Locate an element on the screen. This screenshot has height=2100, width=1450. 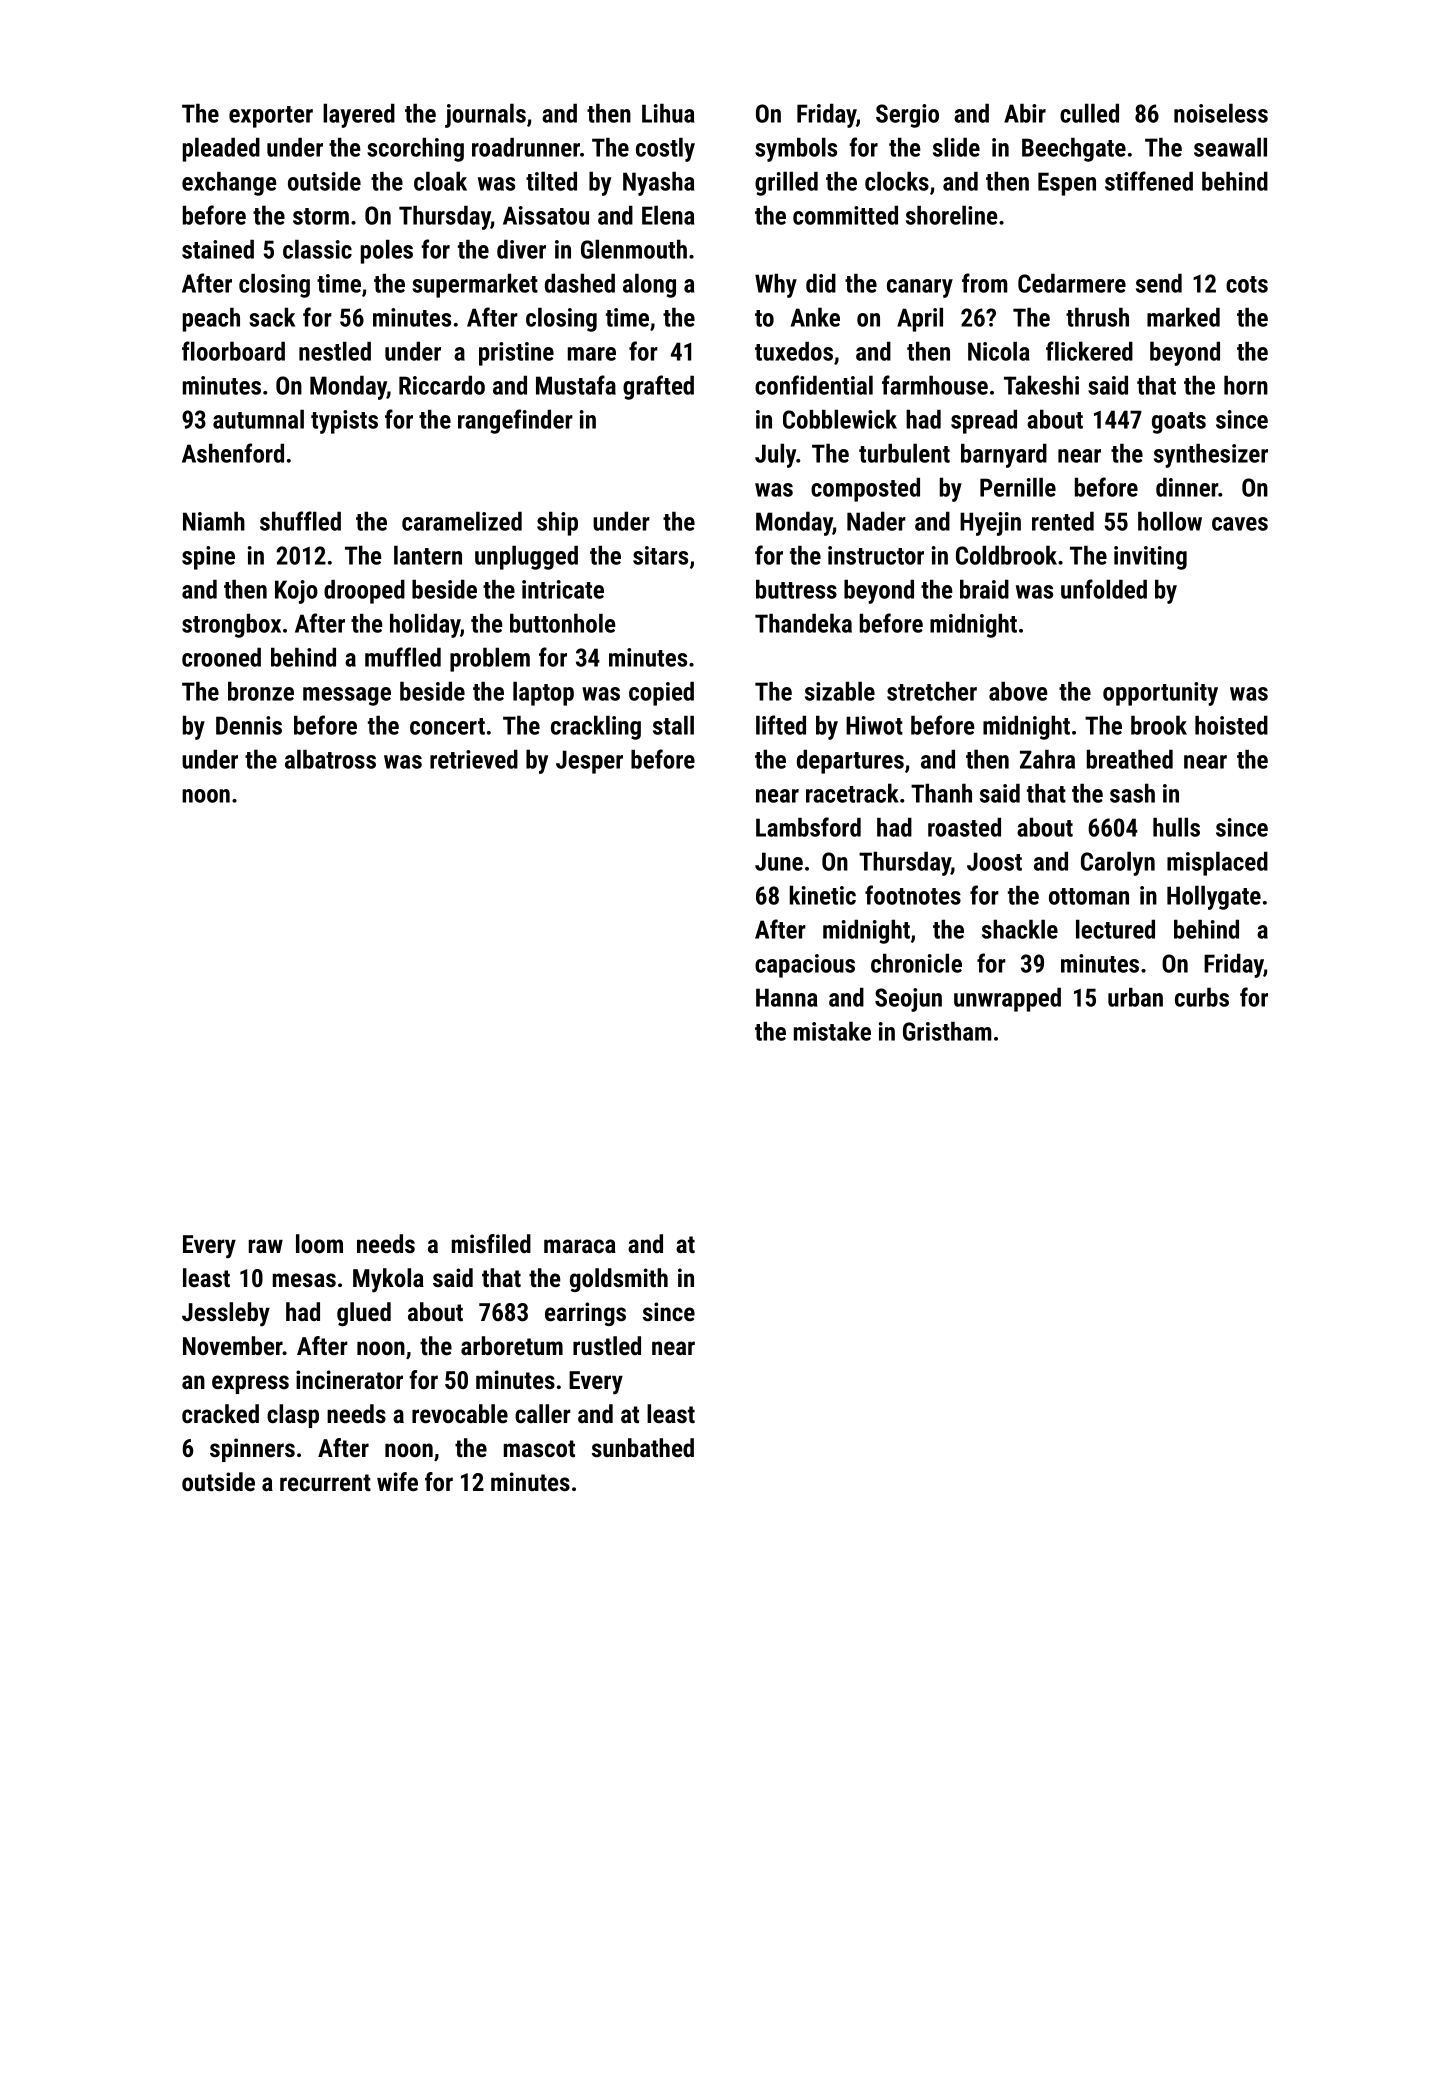
albatross is located at coordinates (330, 759).
